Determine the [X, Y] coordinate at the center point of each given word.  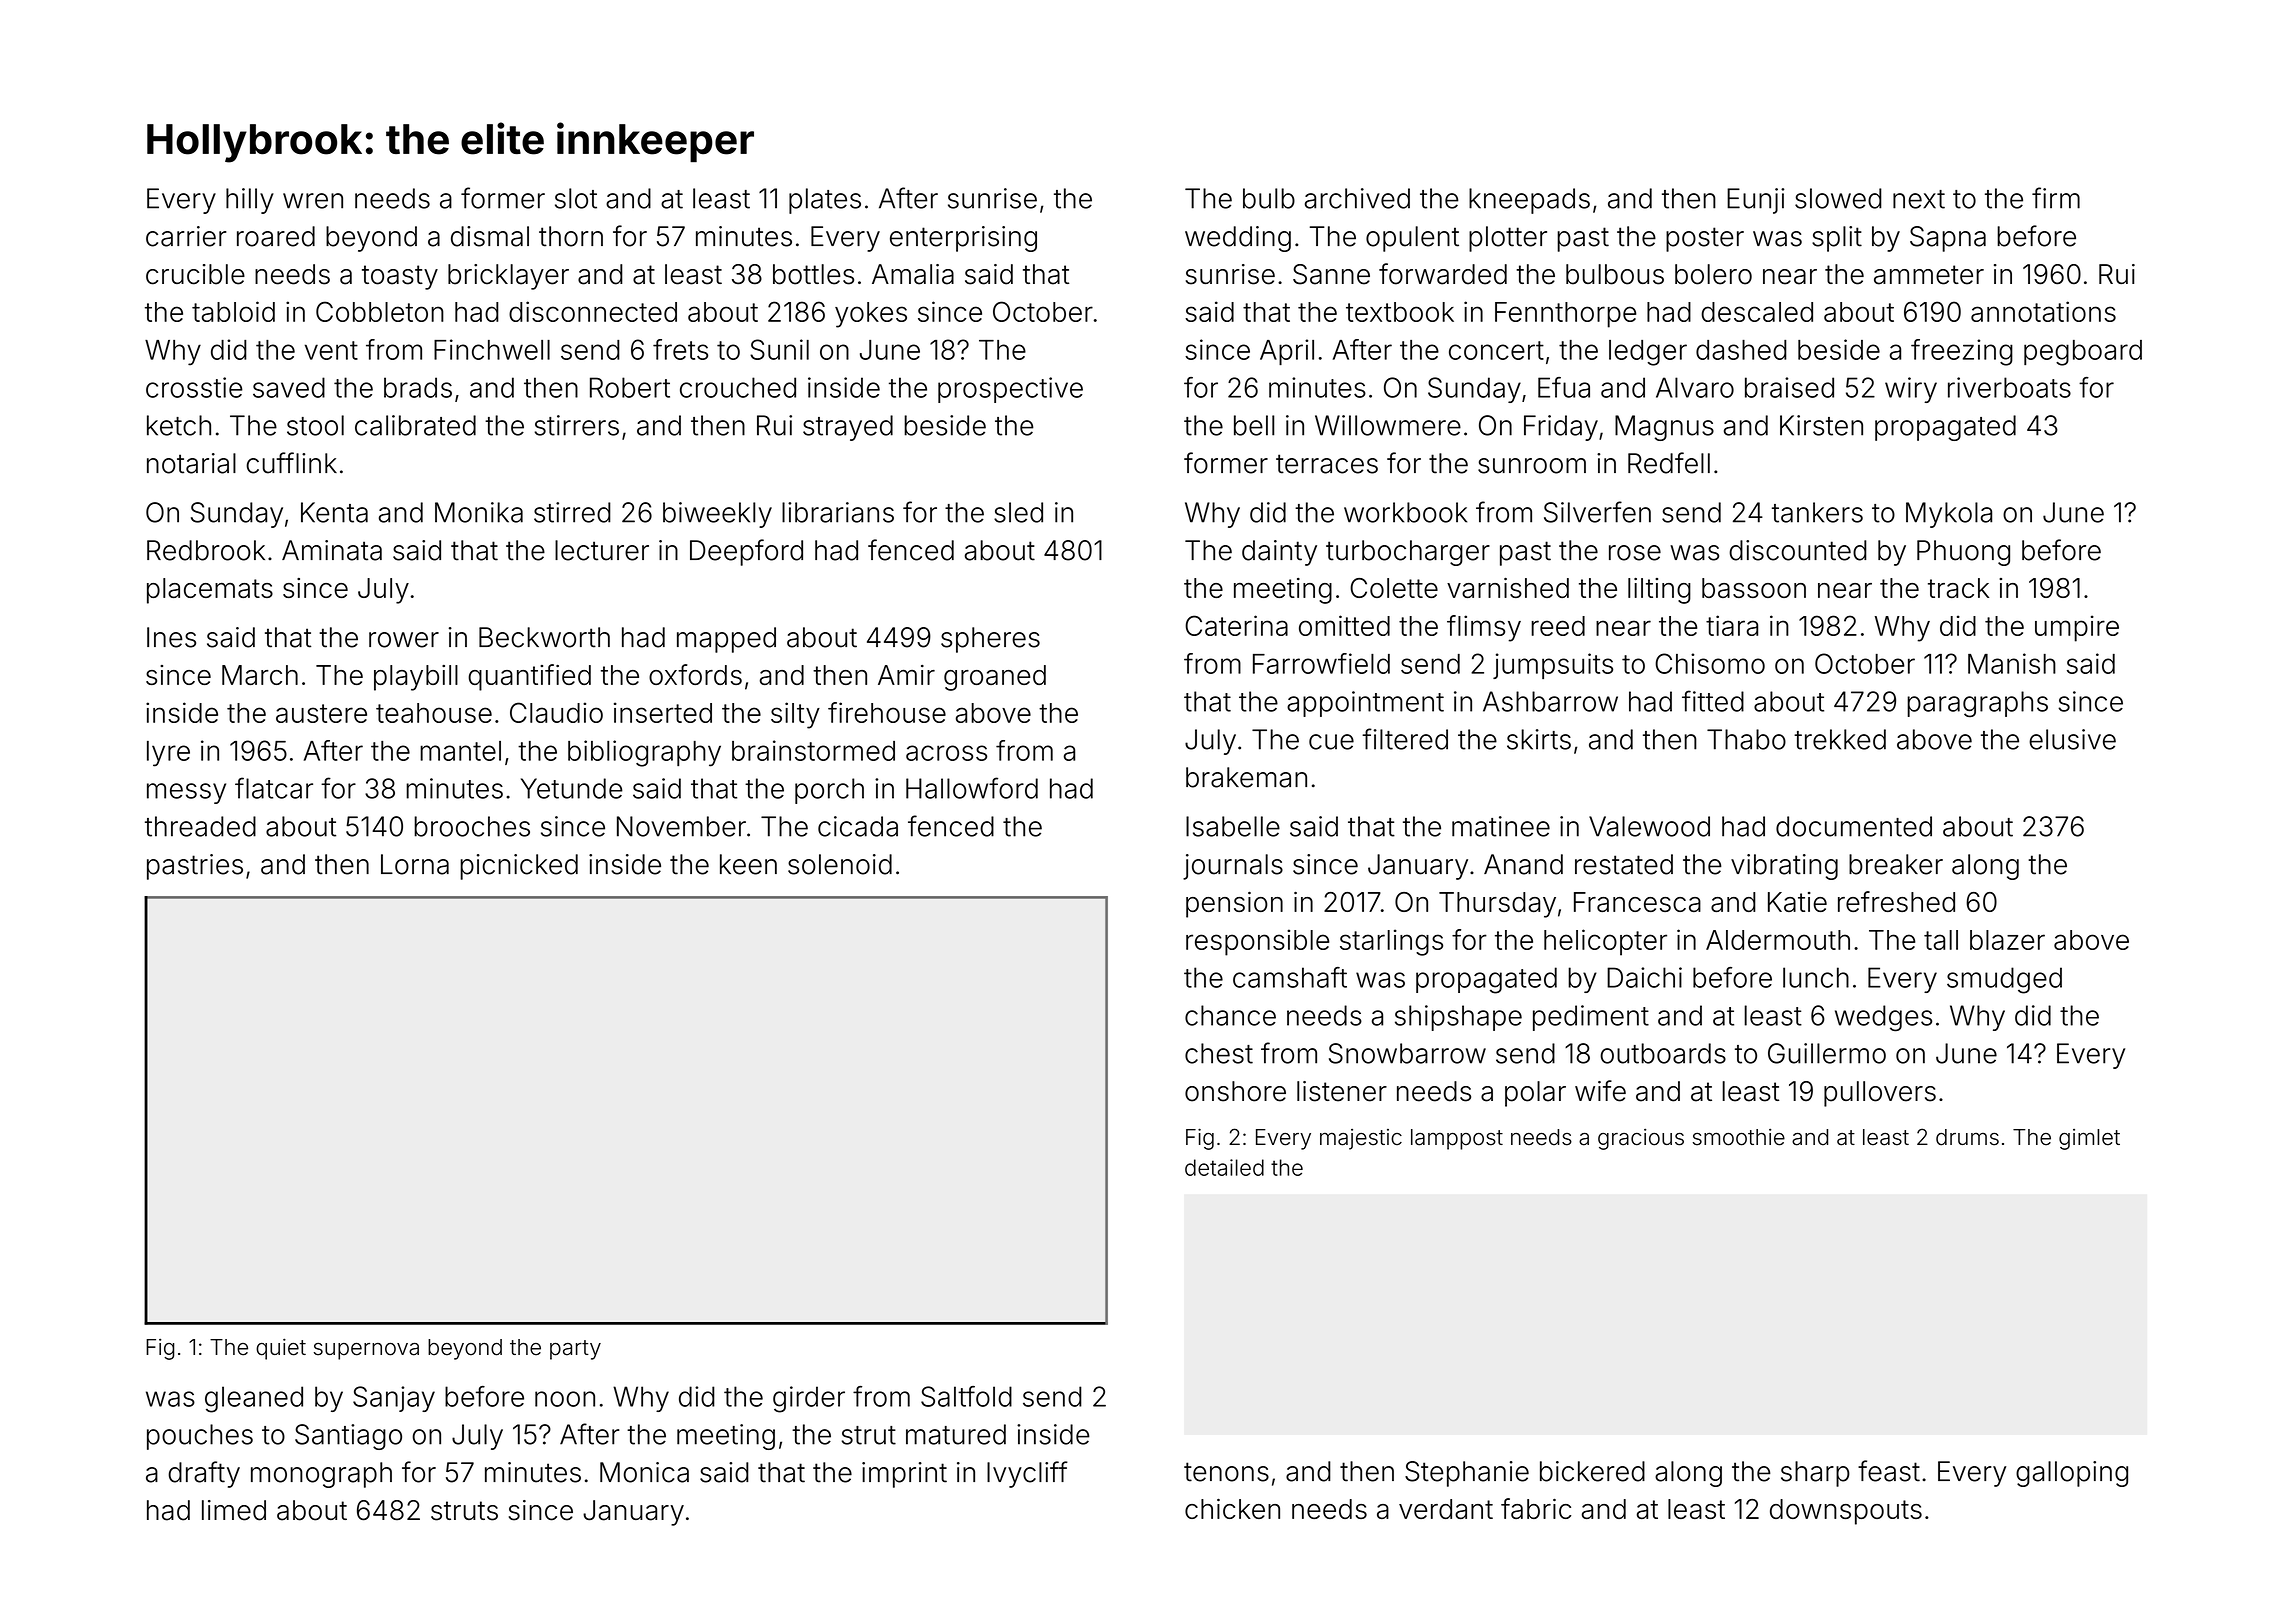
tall [1941, 940]
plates [825, 201]
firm [2056, 198]
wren [313, 201]
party [575, 1350]
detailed [1224, 1167]
